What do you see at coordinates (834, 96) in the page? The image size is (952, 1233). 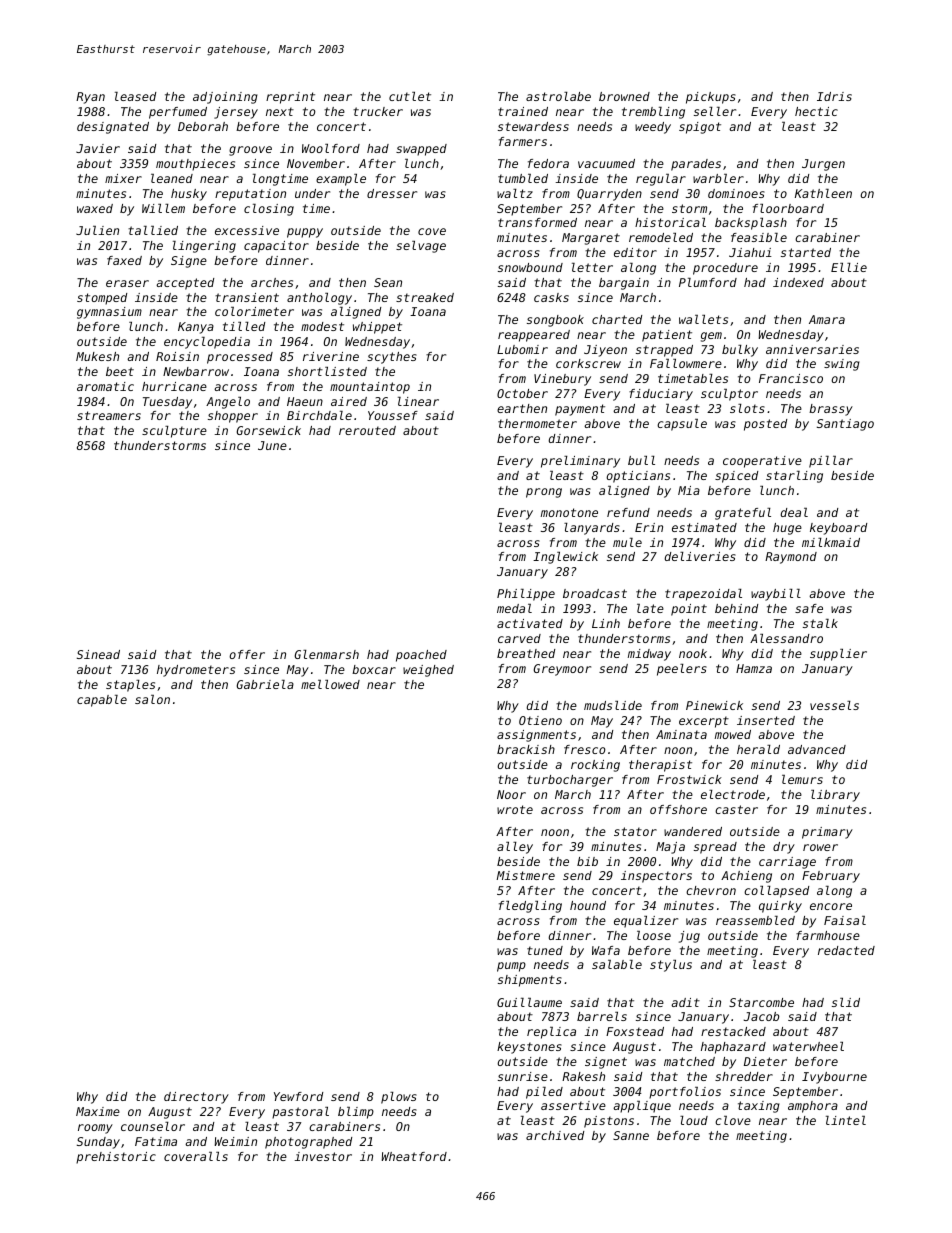 I see `Idris` at bounding box center [834, 96].
